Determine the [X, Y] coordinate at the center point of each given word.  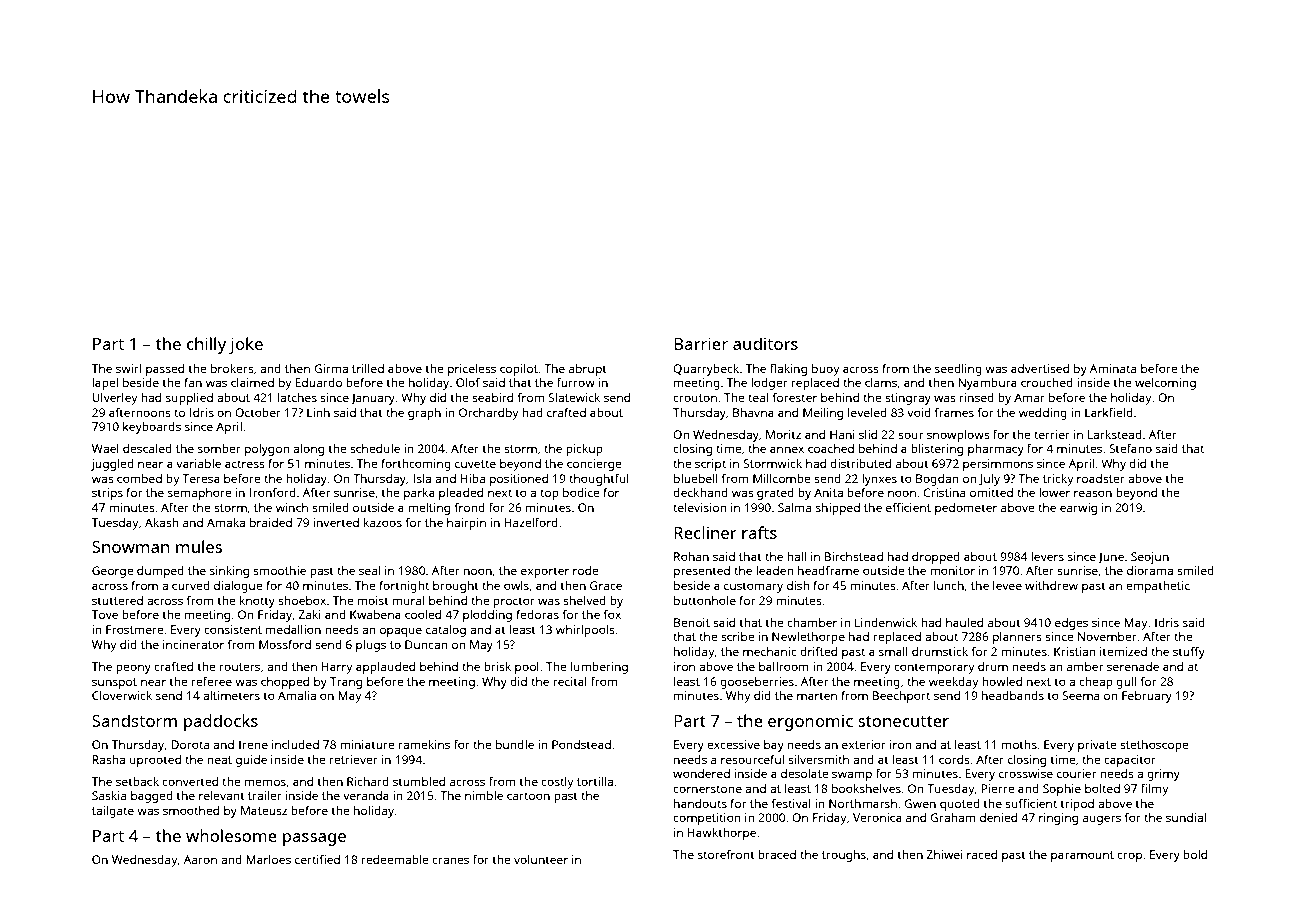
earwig [1078, 509]
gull [1126, 683]
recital [570, 681]
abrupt [588, 370]
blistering [937, 450]
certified [317, 859]
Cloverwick [122, 695]
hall [796, 556]
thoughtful [599, 480]
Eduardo [318, 382]
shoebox [302, 600]
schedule [375, 448]
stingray [908, 399]
